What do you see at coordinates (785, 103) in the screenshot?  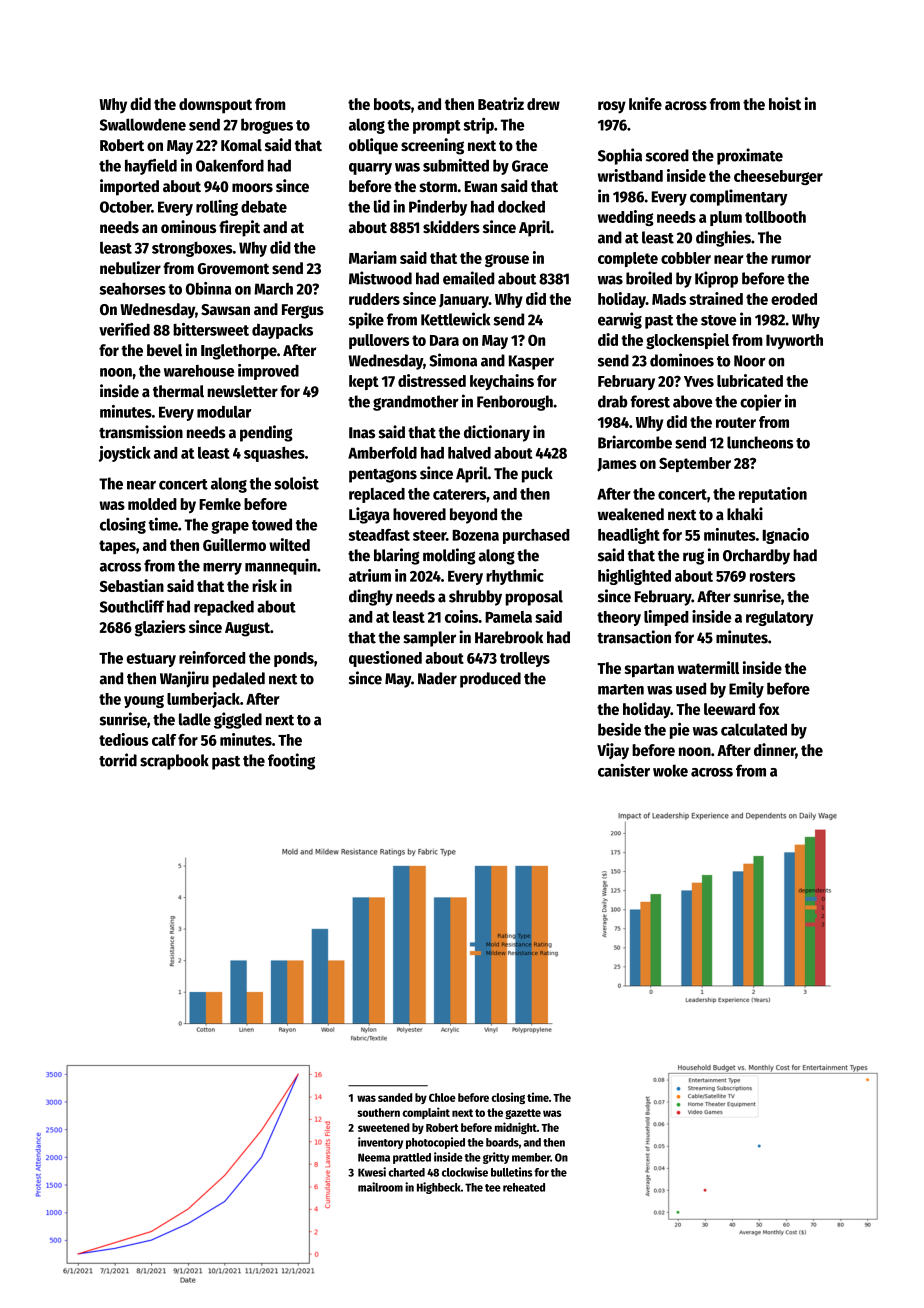 I see `hoist` at bounding box center [785, 103].
